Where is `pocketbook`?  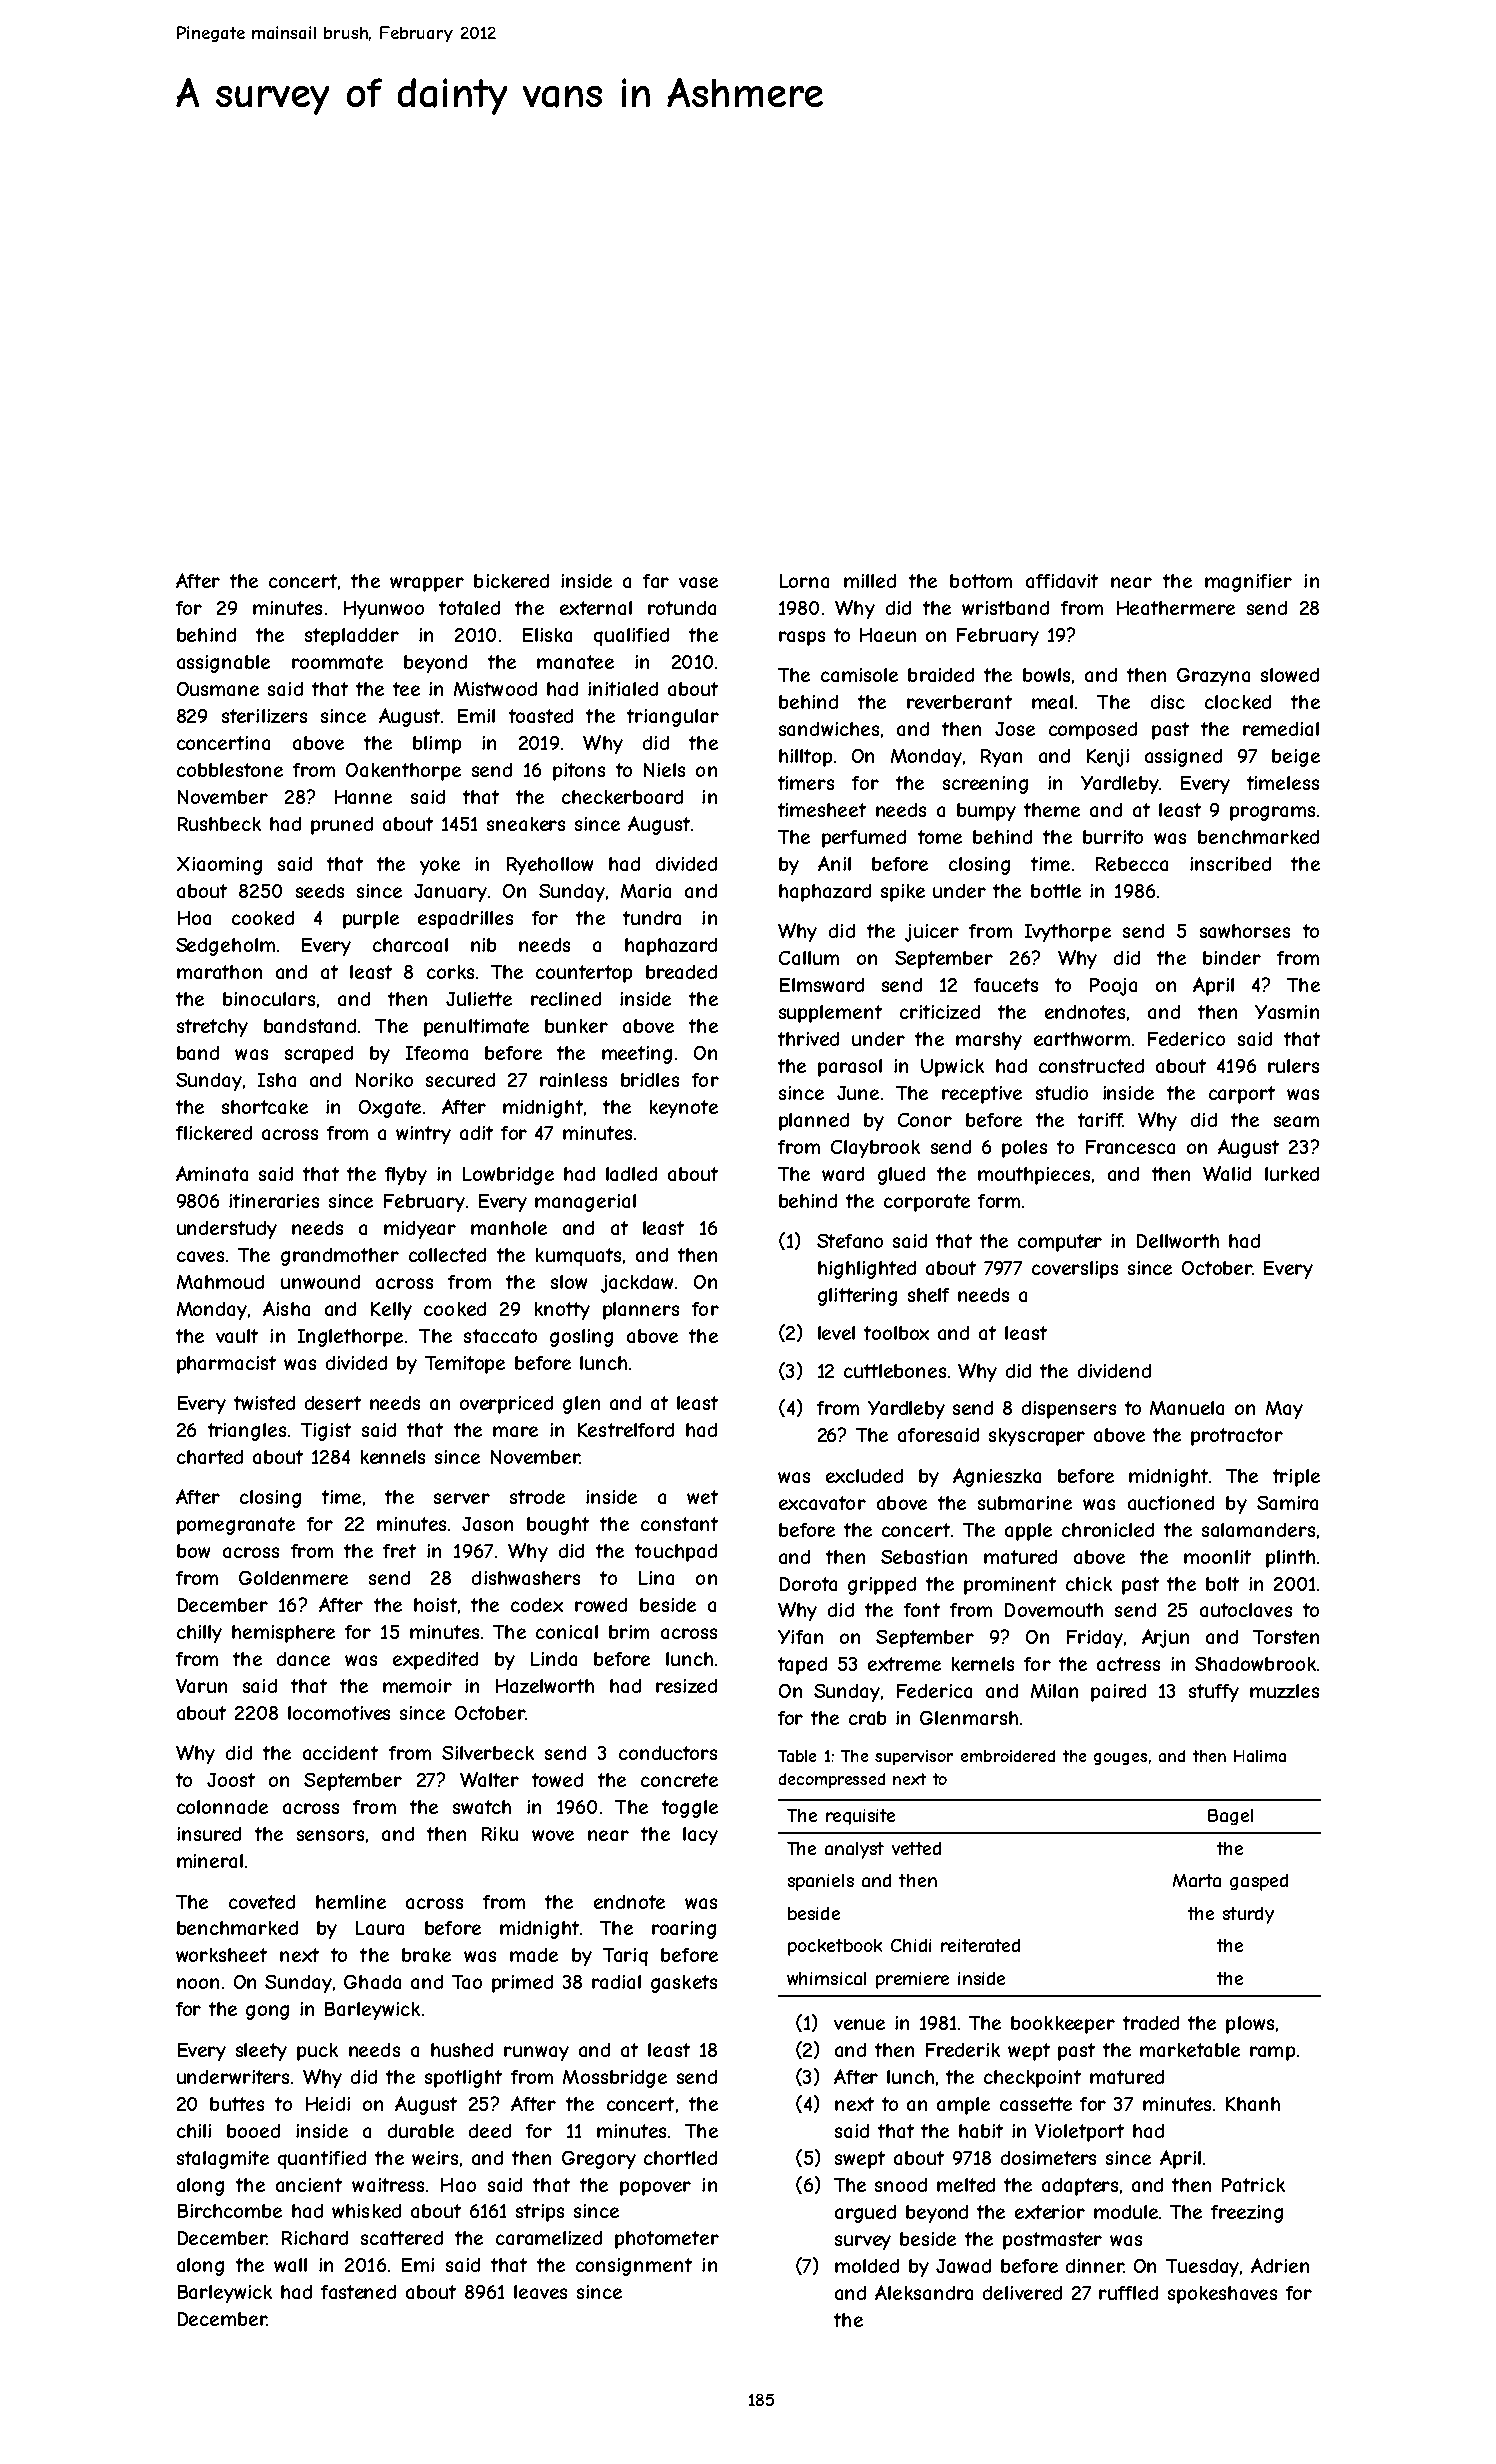 pocketbook is located at coordinates (835, 1947).
